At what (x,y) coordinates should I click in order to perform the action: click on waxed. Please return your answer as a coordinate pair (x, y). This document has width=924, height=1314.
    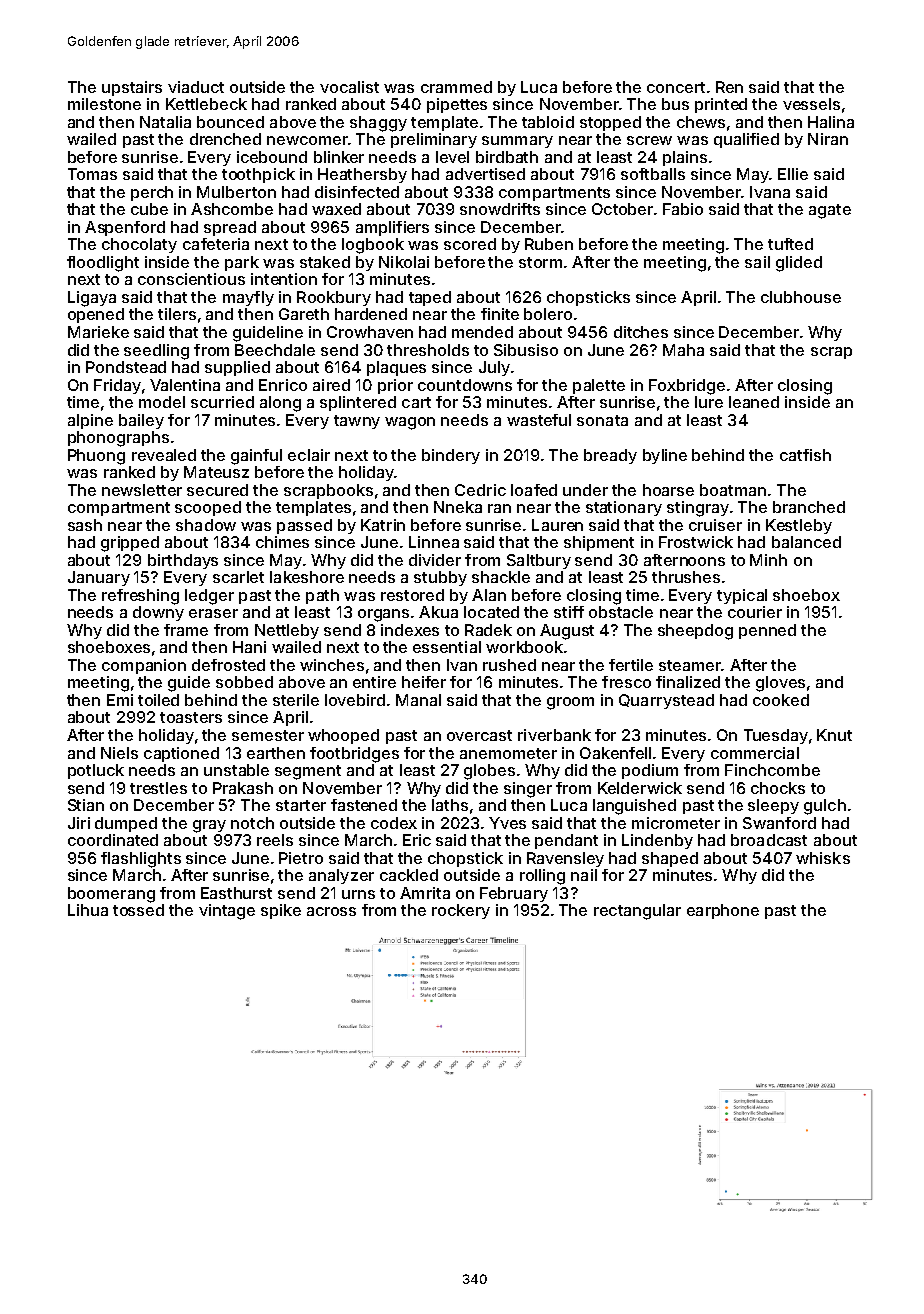
    Looking at the image, I should click on (336, 209).
